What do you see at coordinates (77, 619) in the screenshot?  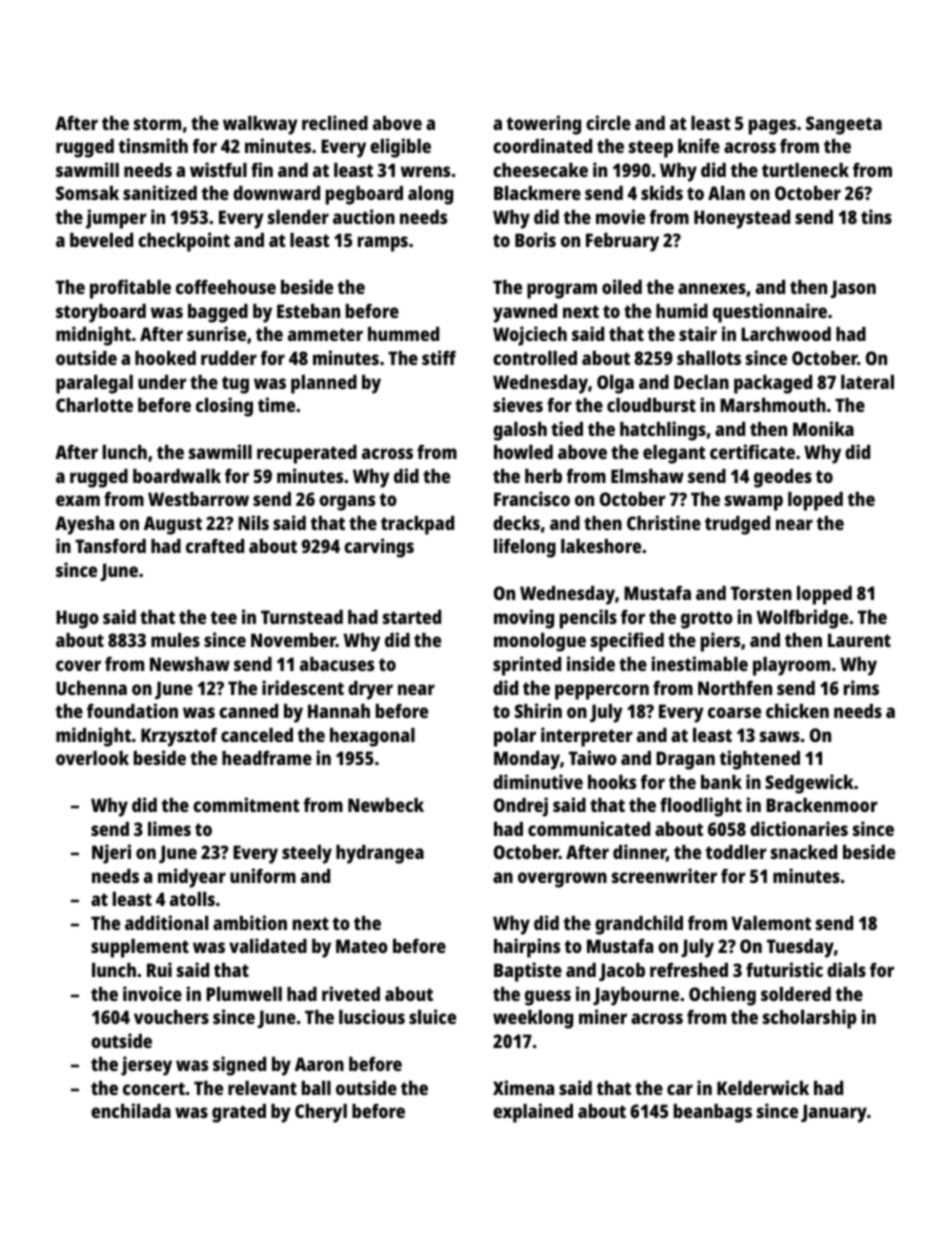 I see `Hugo` at bounding box center [77, 619].
